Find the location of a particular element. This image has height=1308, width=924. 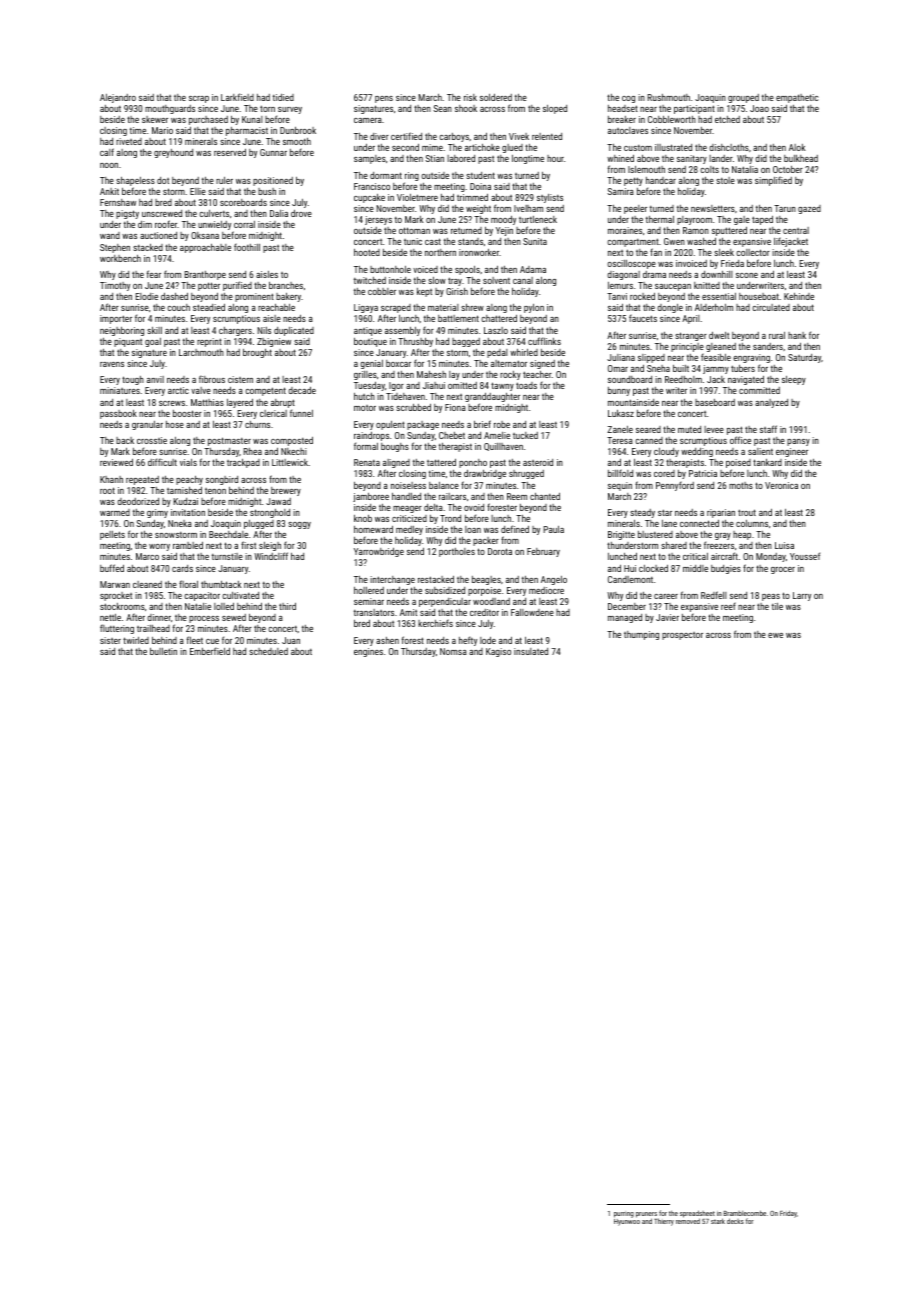

engines is located at coordinates (368, 652).
